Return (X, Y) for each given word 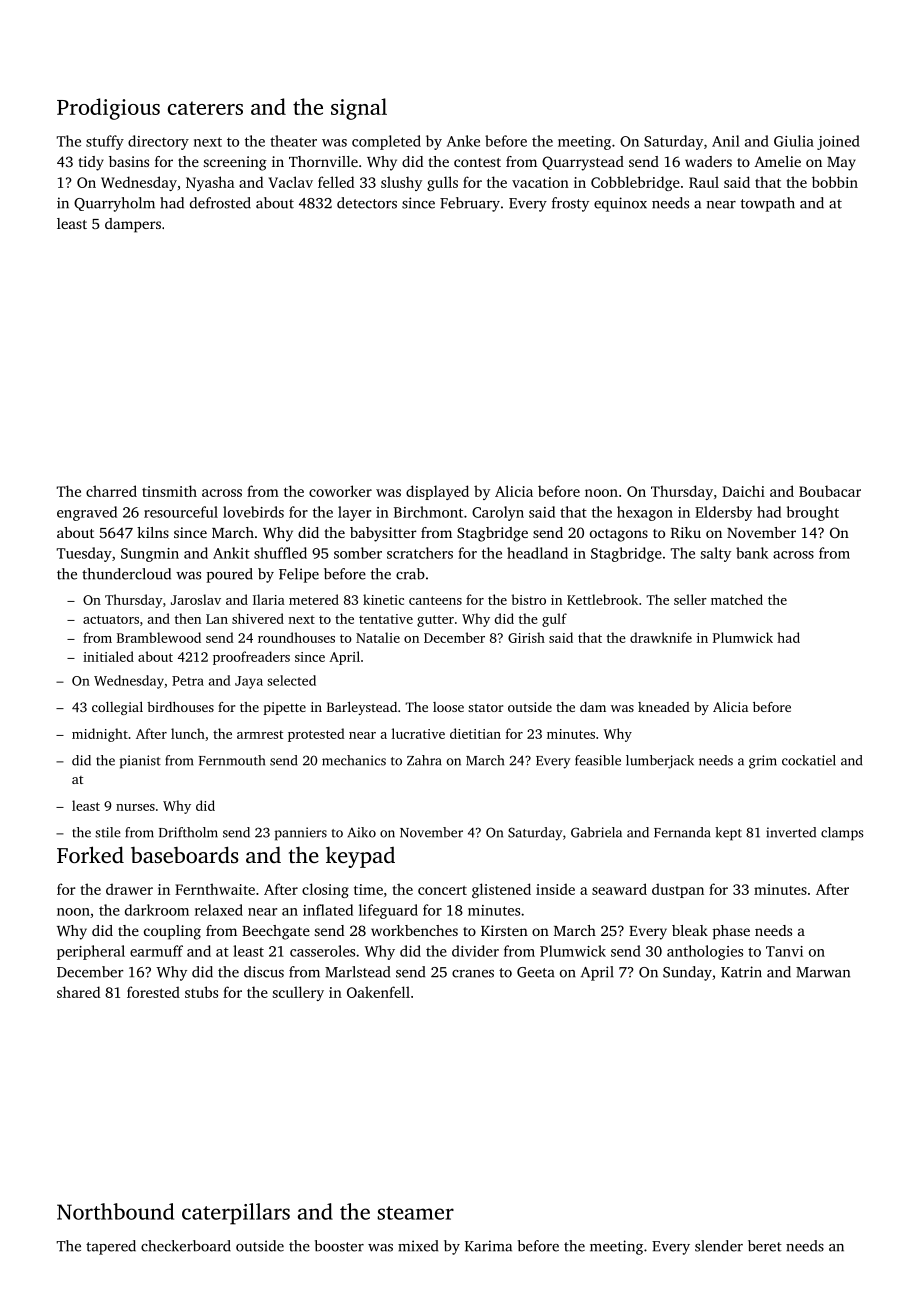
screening (235, 163)
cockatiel (809, 760)
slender (719, 1246)
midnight (100, 735)
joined (838, 142)
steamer (415, 1213)
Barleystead (362, 708)
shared (78, 992)
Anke (463, 141)
